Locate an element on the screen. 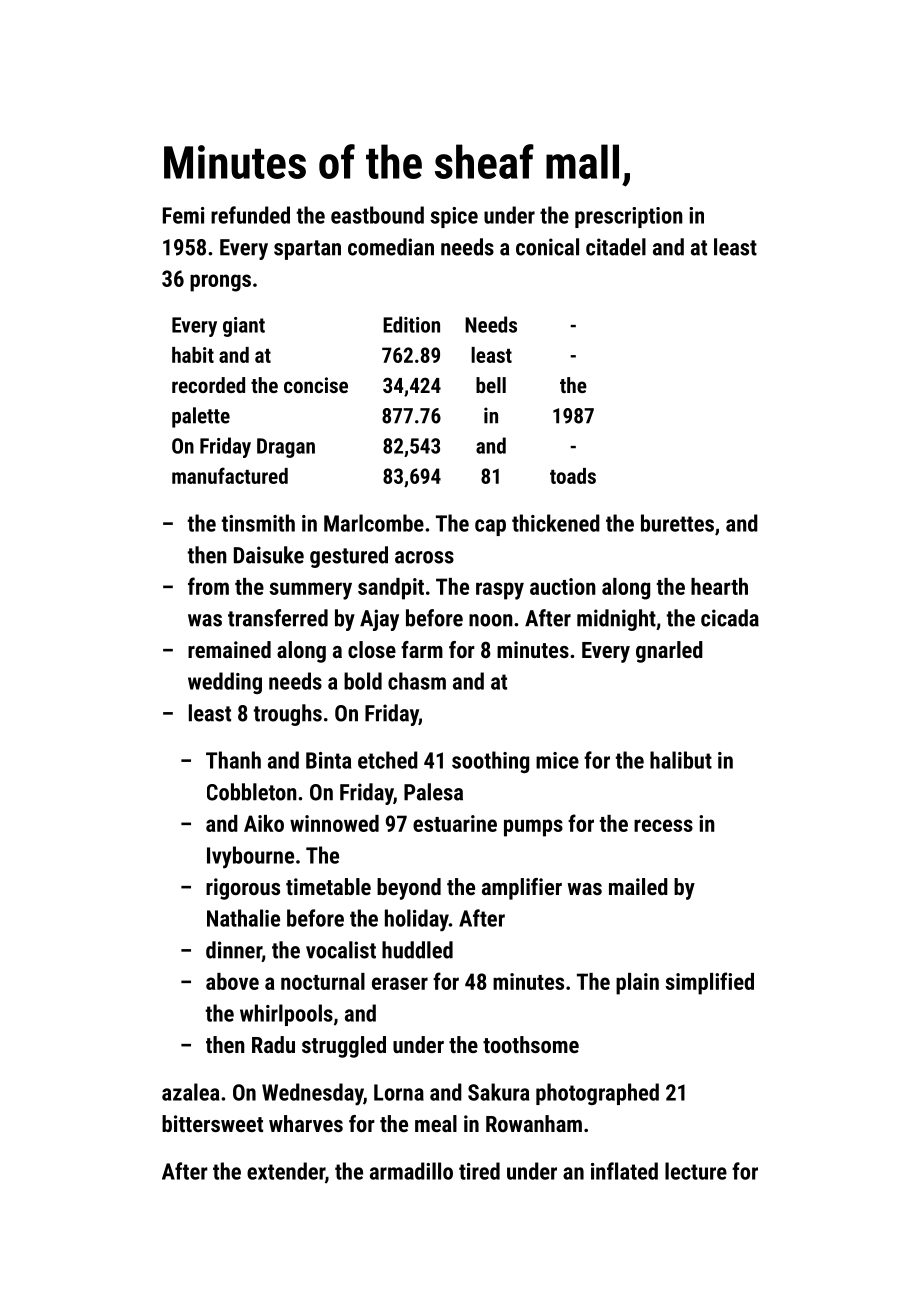 This screenshot has width=924, height=1311. inflated is located at coordinates (624, 1171).
